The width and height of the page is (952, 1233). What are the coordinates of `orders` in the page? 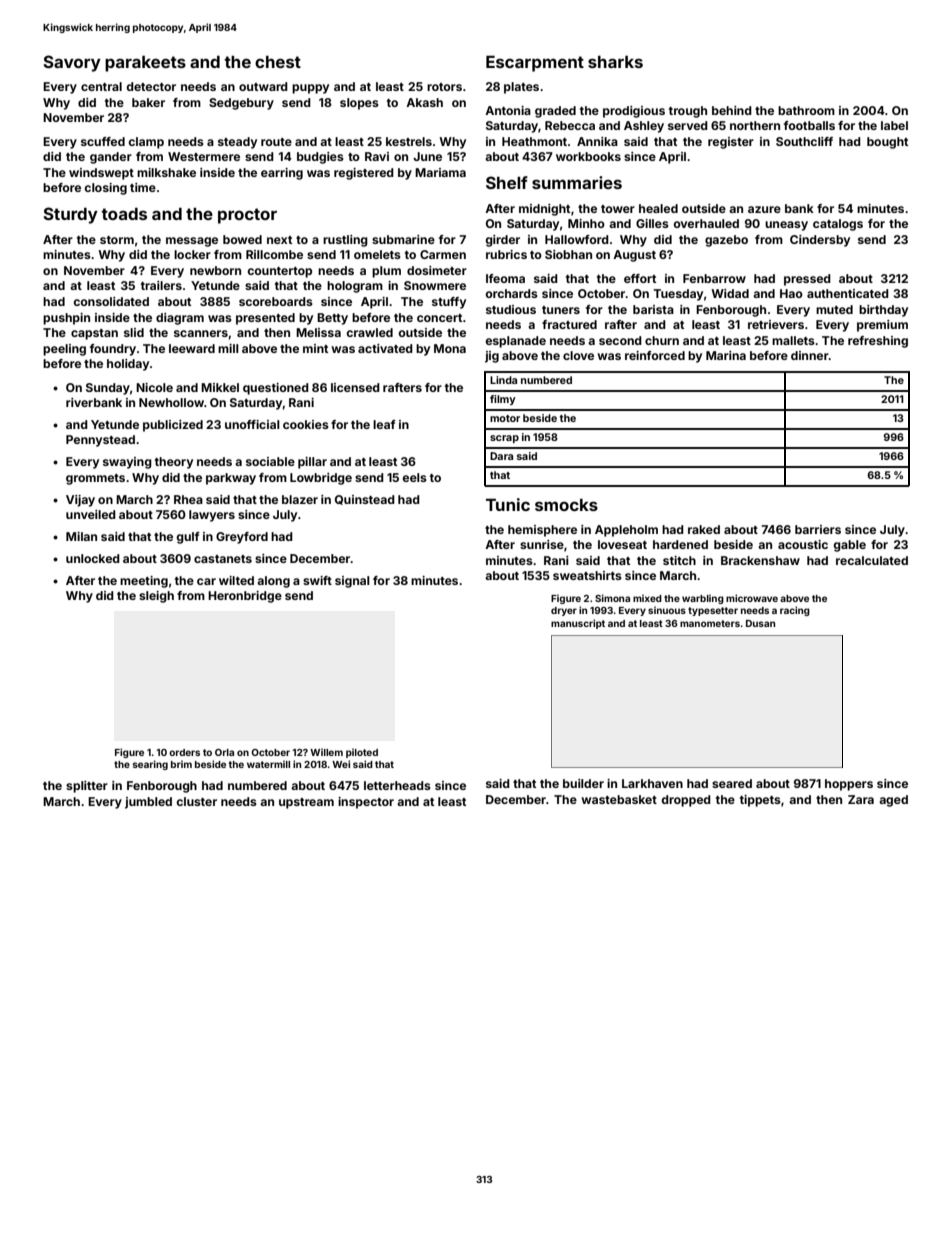 It's located at (184, 752).
